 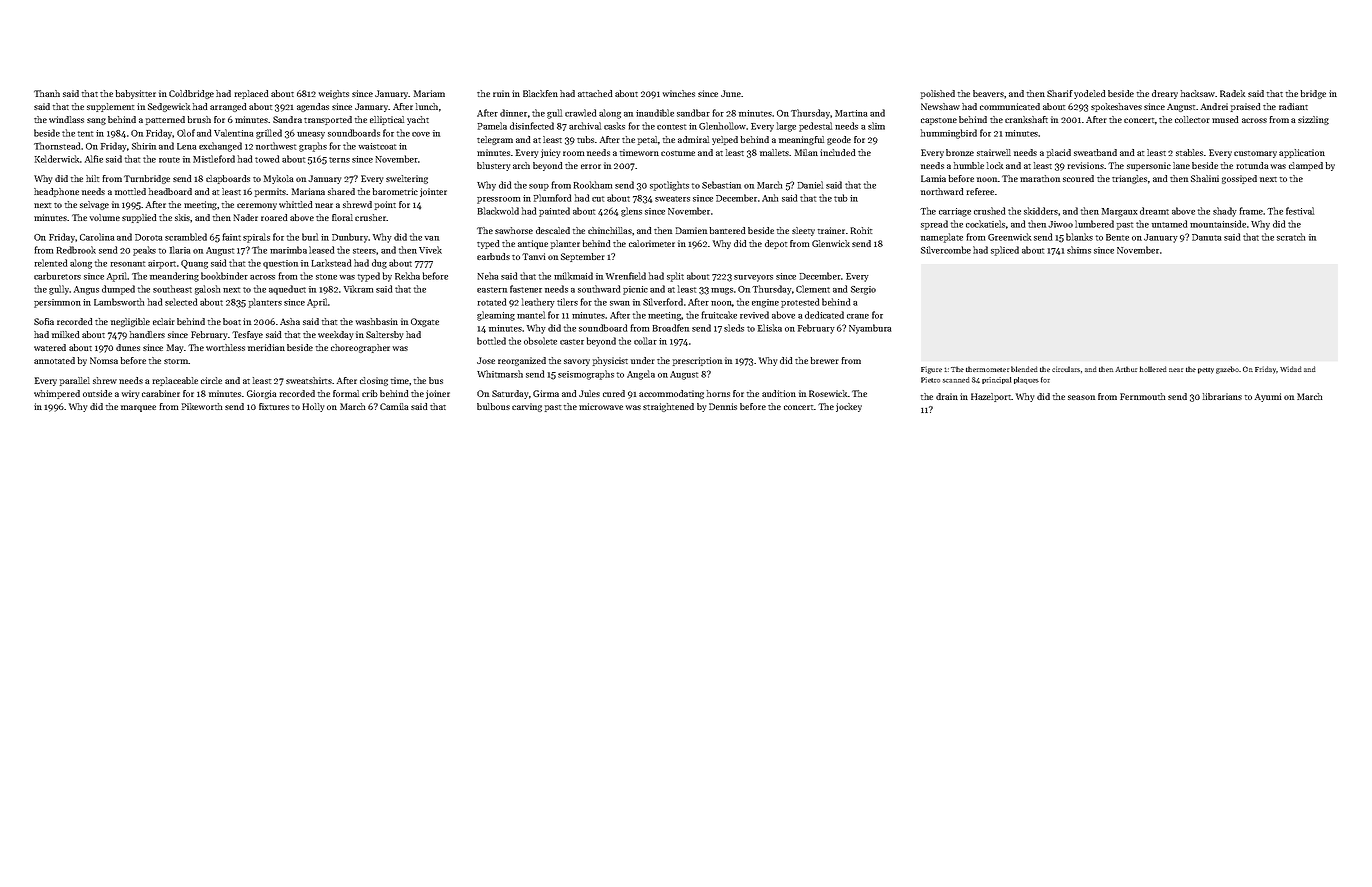 I want to click on marquee, so click(x=138, y=408).
